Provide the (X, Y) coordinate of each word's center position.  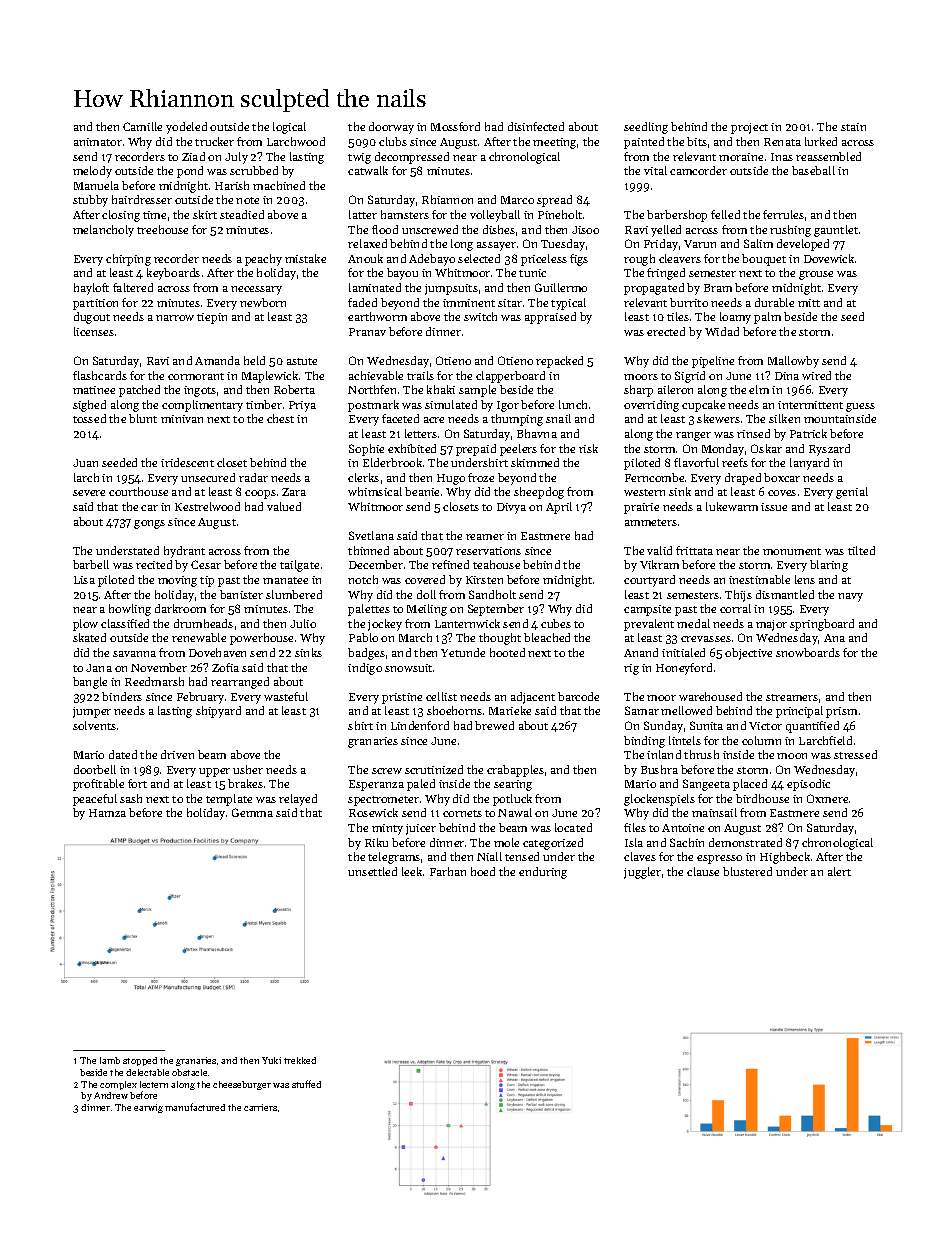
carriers (260, 1107)
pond (190, 172)
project (749, 128)
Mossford (455, 126)
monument (792, 551)
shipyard (218, 712)
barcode (578, 696)
